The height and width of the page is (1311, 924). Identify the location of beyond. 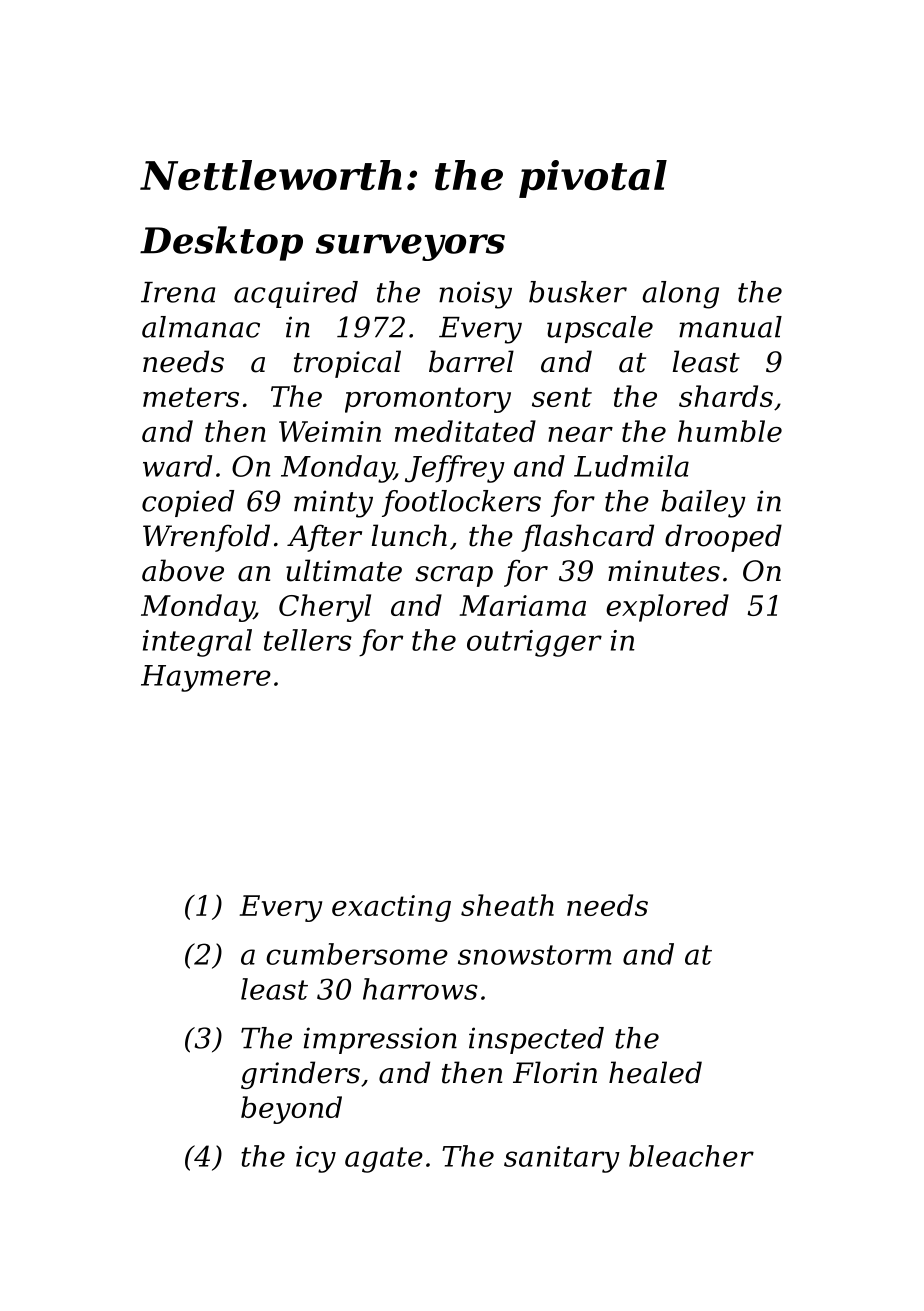
(291, 1110).
